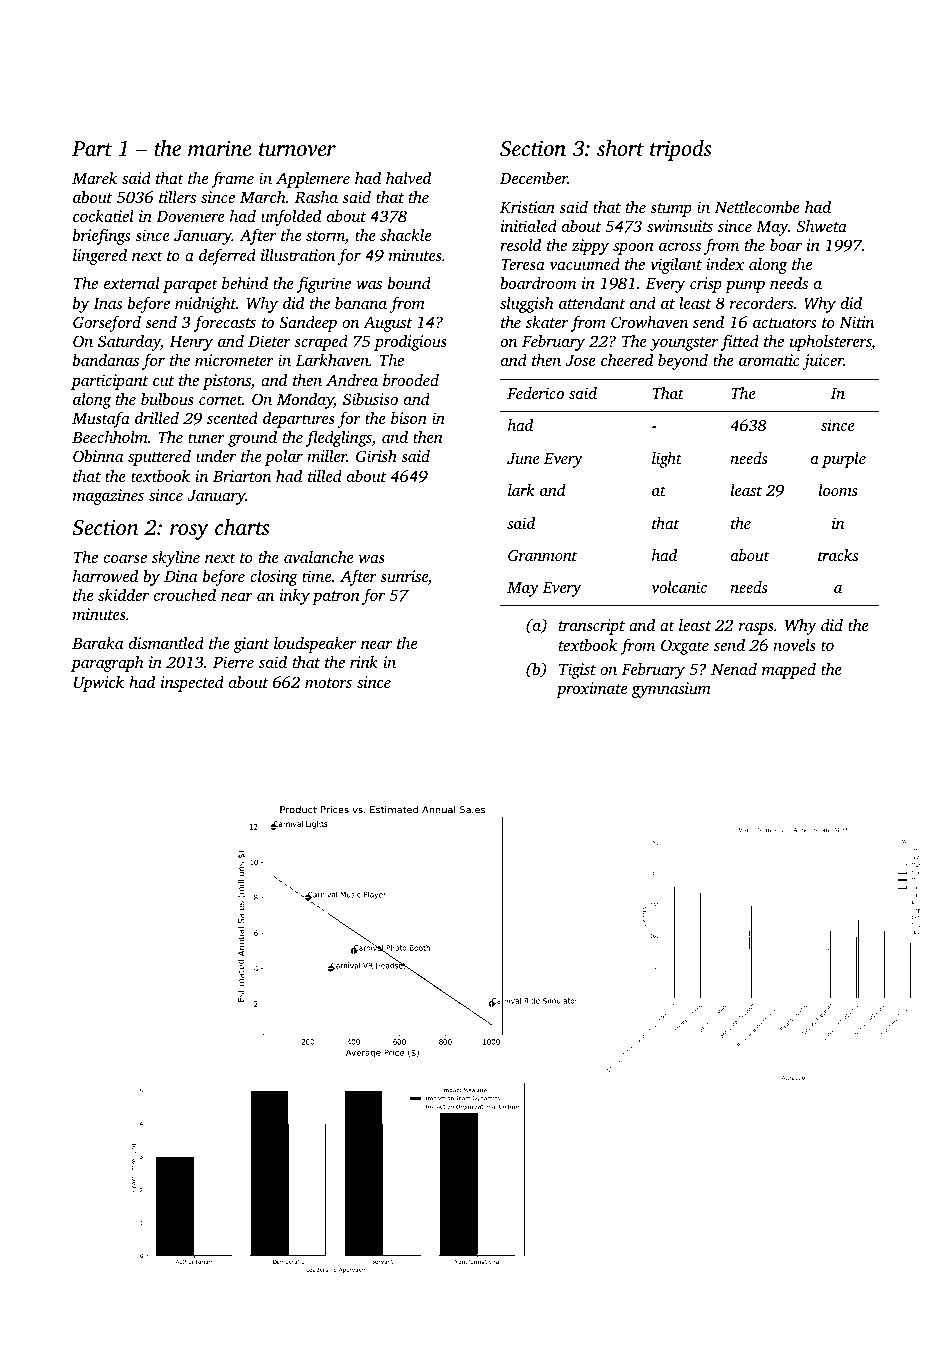 This page has height=1353, width=952. I want to click on stump, so click(671, 210).
